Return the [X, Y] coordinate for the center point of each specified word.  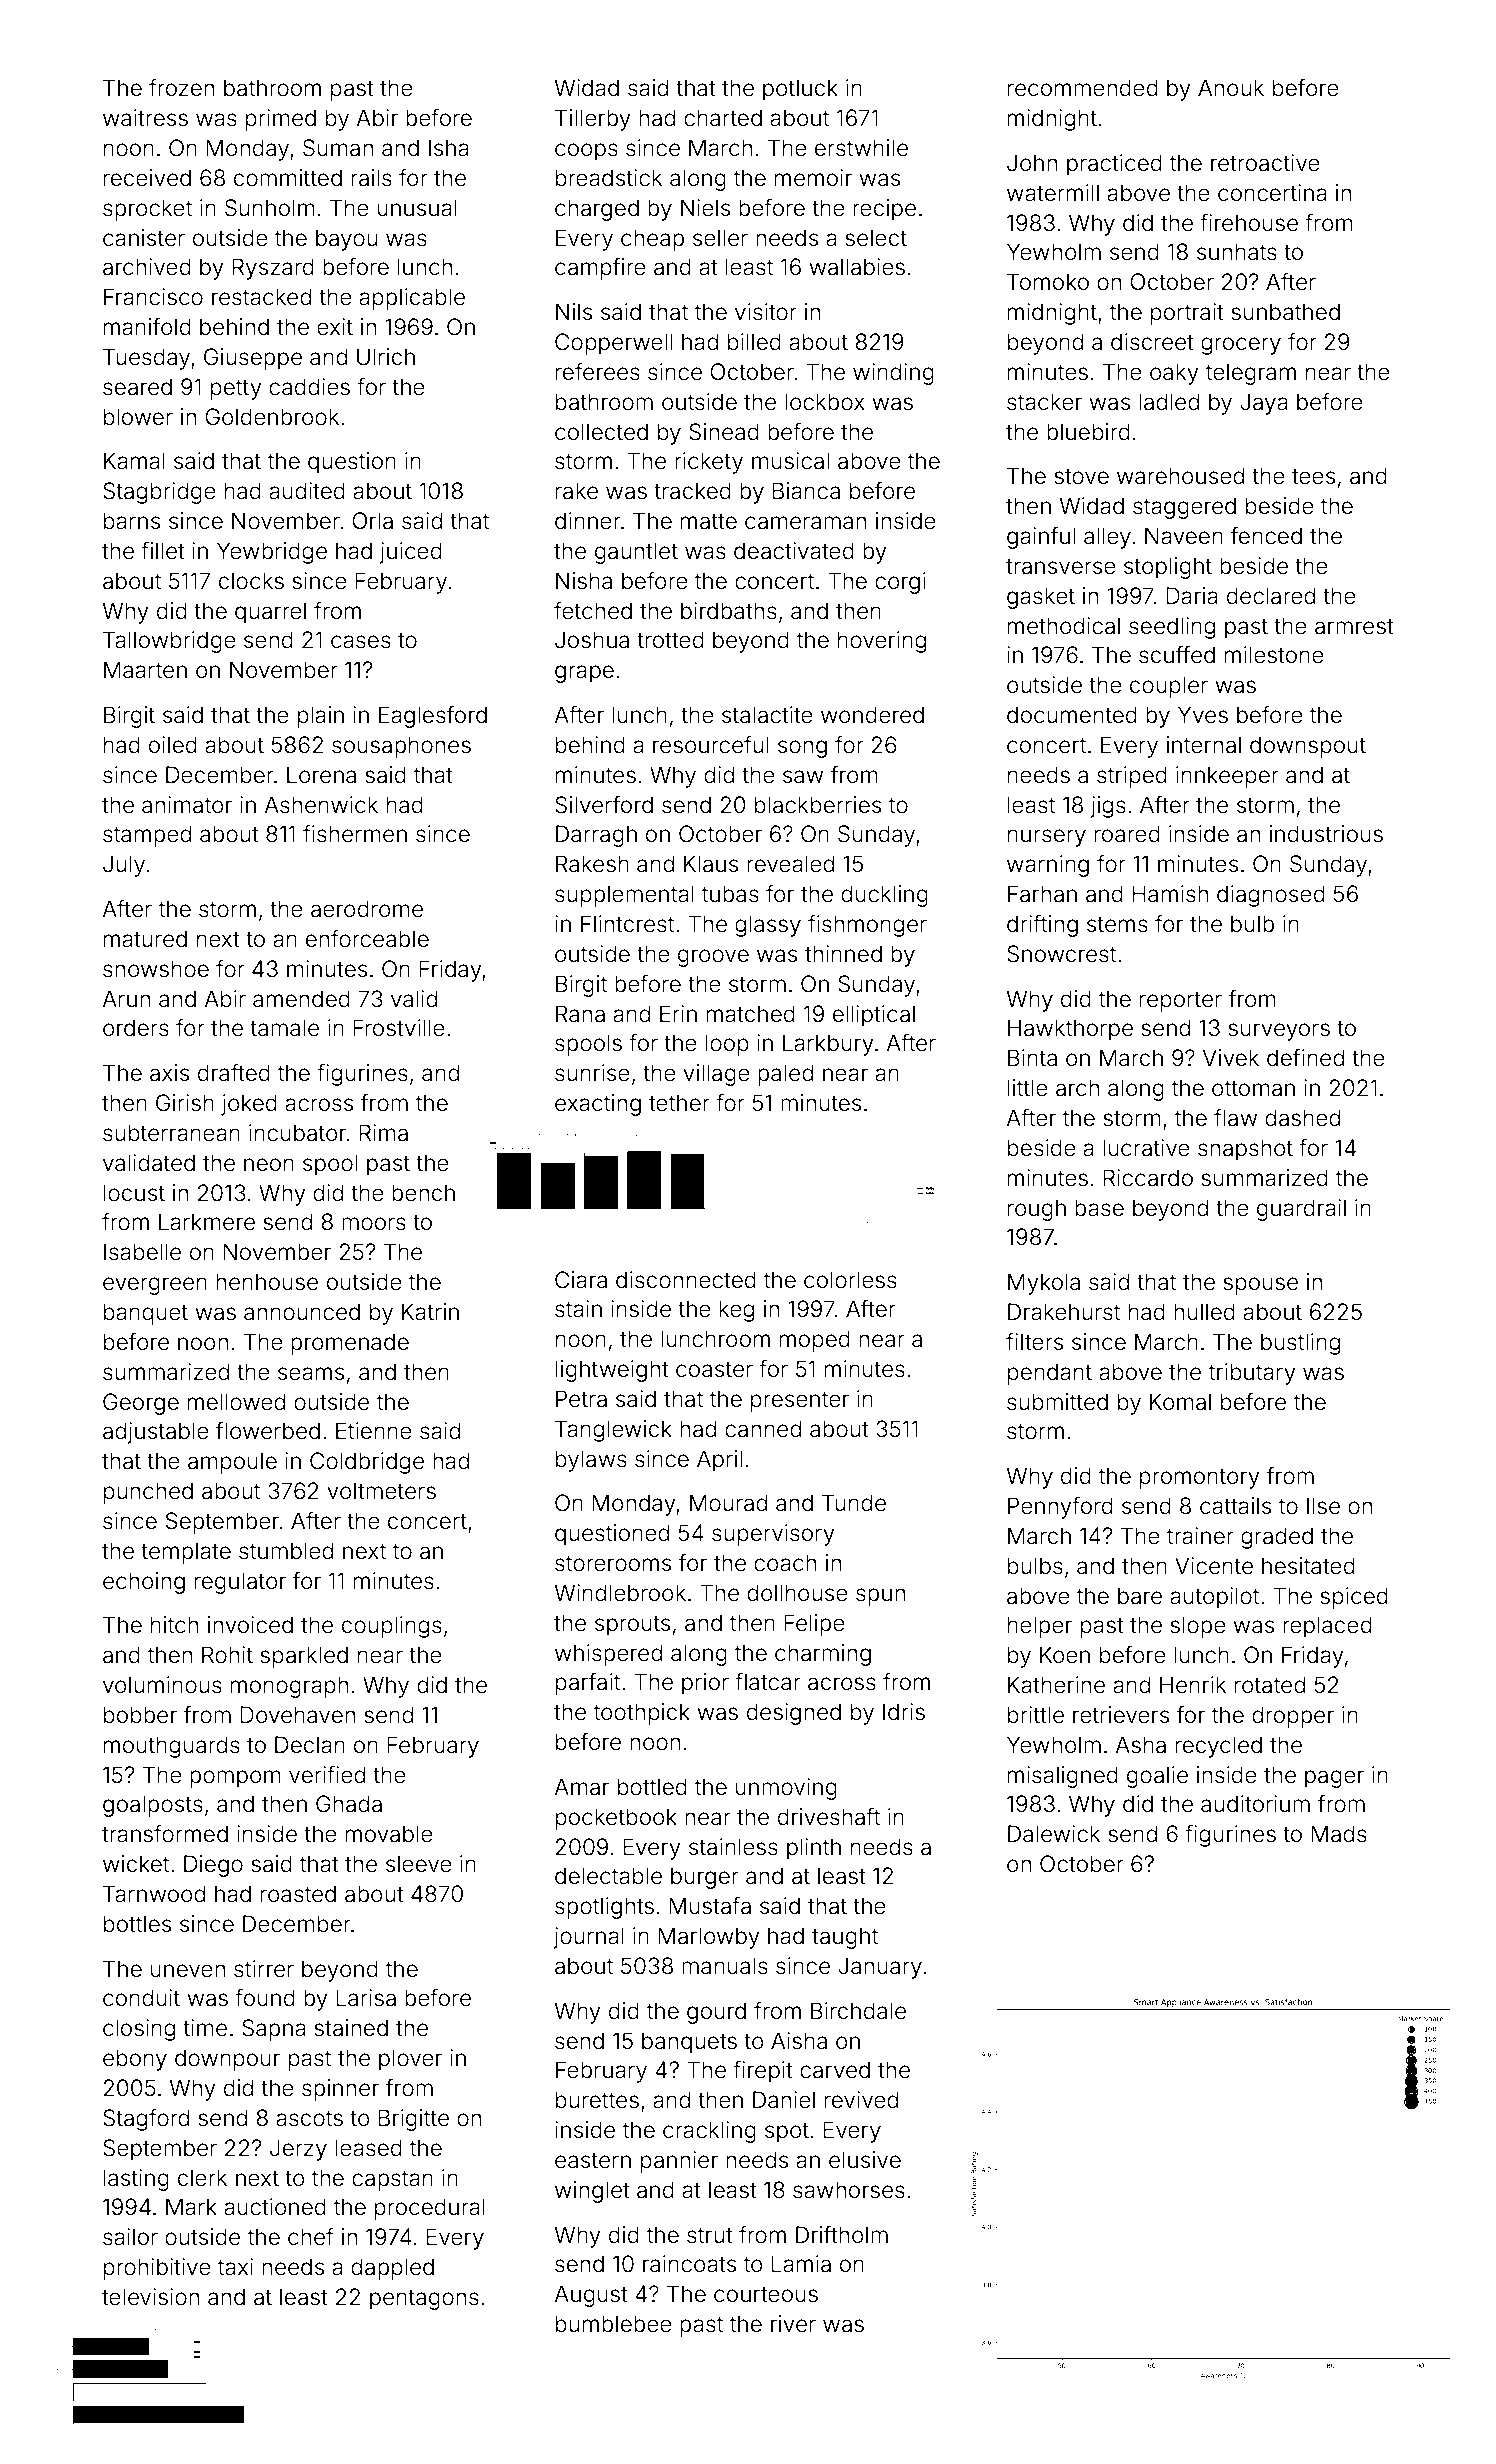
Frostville [399, 1028]
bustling [1300, 1344]
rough [1037, 1210]
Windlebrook [620, 1593]
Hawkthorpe [1070, 1030]
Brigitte [413, 2120]
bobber [140, 1715]
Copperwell [614, 344]
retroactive [1265, 163]
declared [1271, 596]
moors [374, 1224]
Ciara [581, 1280]
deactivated [794, 551]
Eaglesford [433, 717]
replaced [1327, 1627]
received [147, 178]
